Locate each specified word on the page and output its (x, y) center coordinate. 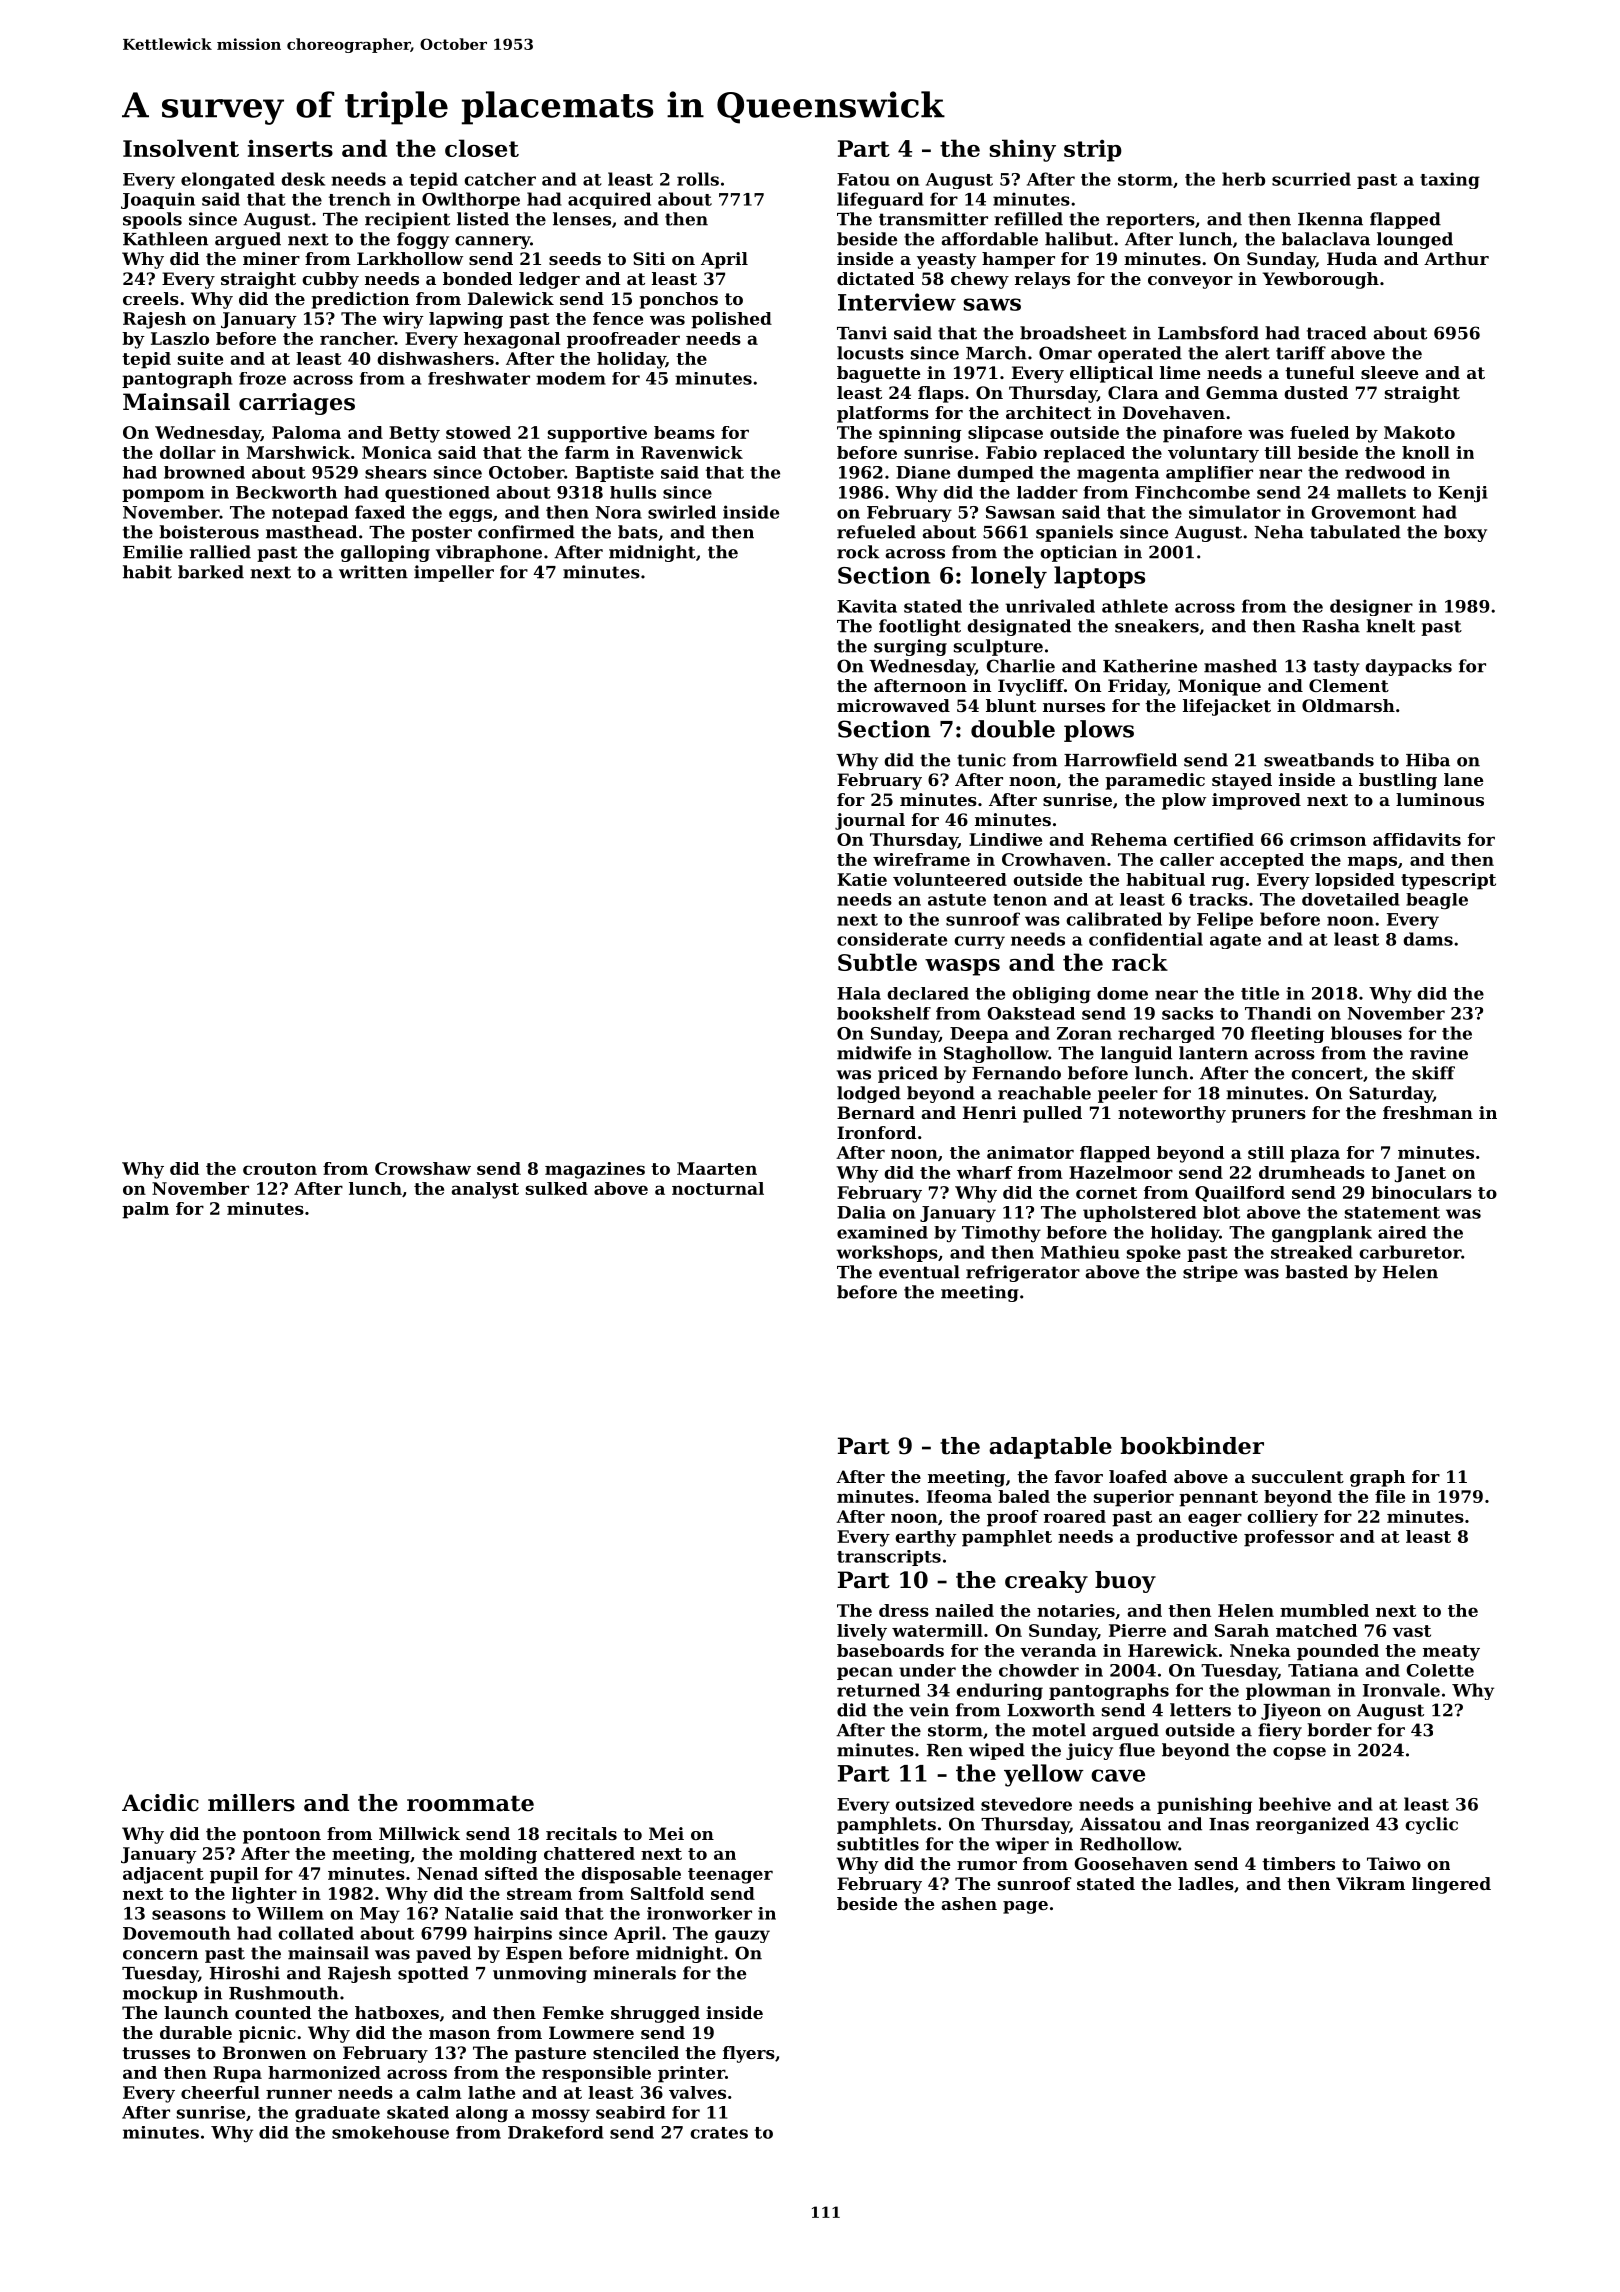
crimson (1328, 839)
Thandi (1278, 1013)
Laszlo (180, 338)
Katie (862, 879)
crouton (280, 1169)
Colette (1440, 1670)
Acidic (160, 1803)
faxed (380, 512)
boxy (1465, 533)
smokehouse (390, 2132)
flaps (941, 394)
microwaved (893, 705)
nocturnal (718, 1188)
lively (862, 1632)
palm (145, 1210)
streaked (1312, 1252)
